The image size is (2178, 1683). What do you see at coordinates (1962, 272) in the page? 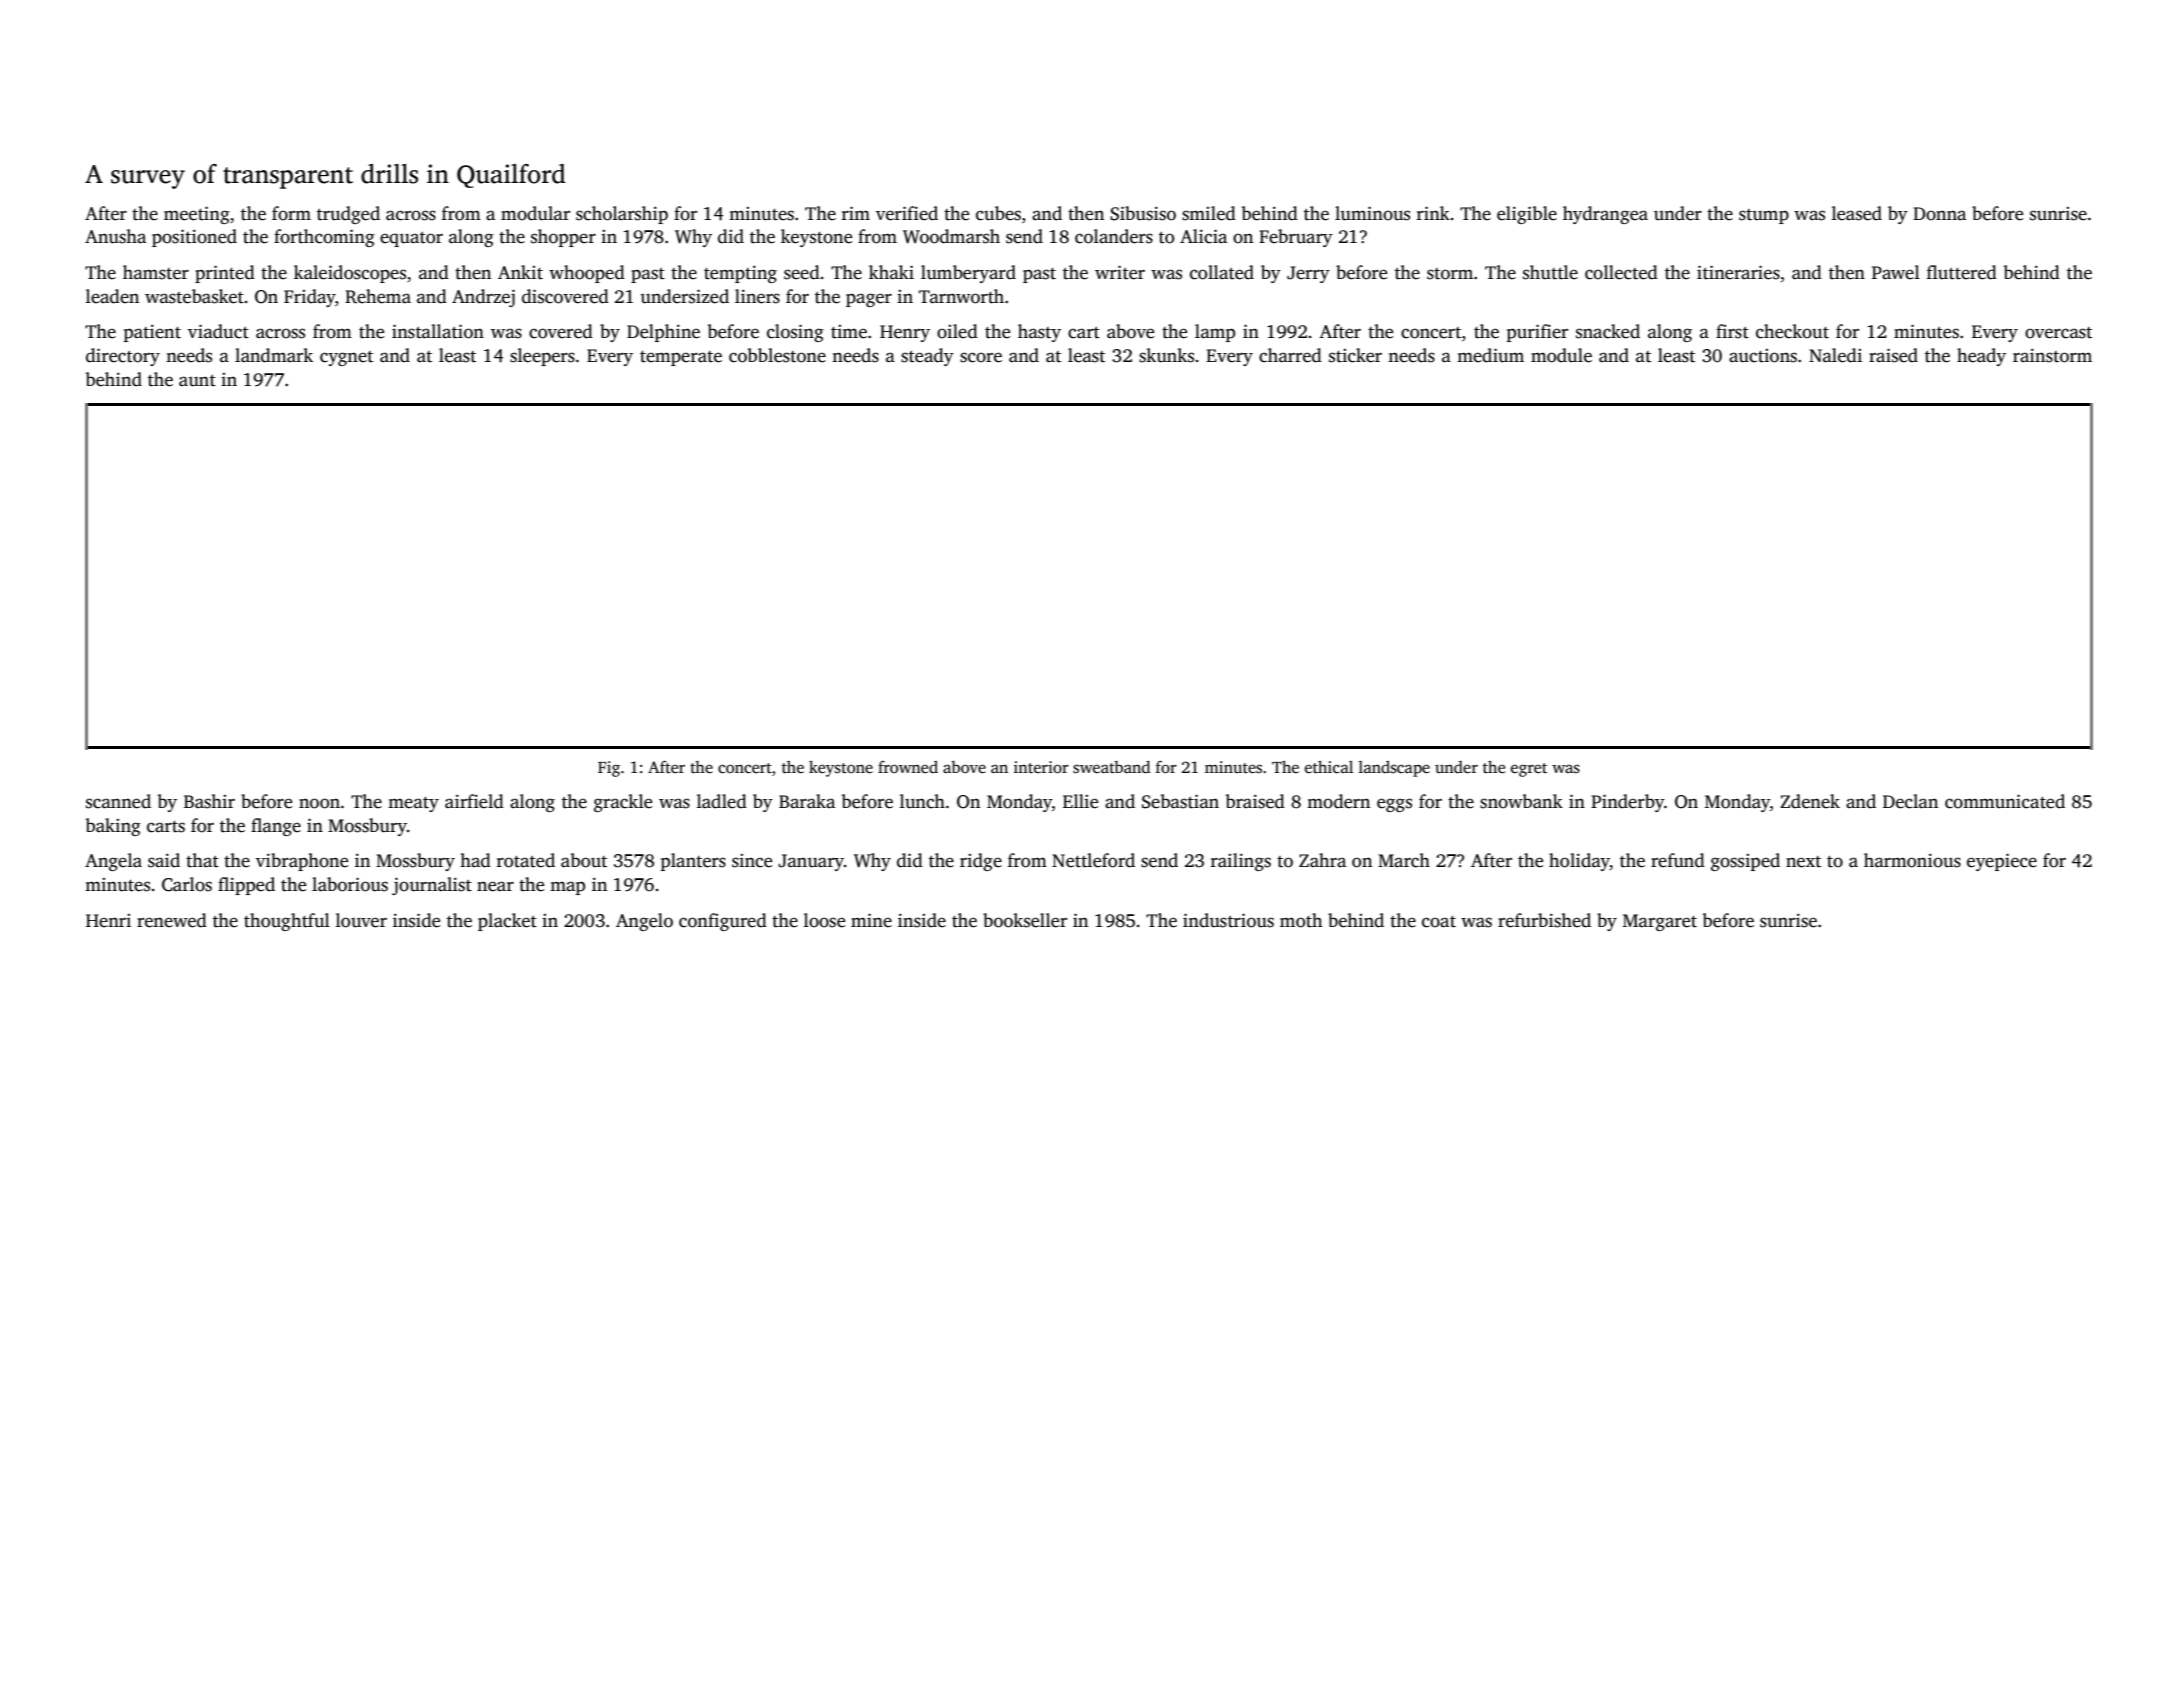
I see `fluttered` at bounding box center [1962, 272].
